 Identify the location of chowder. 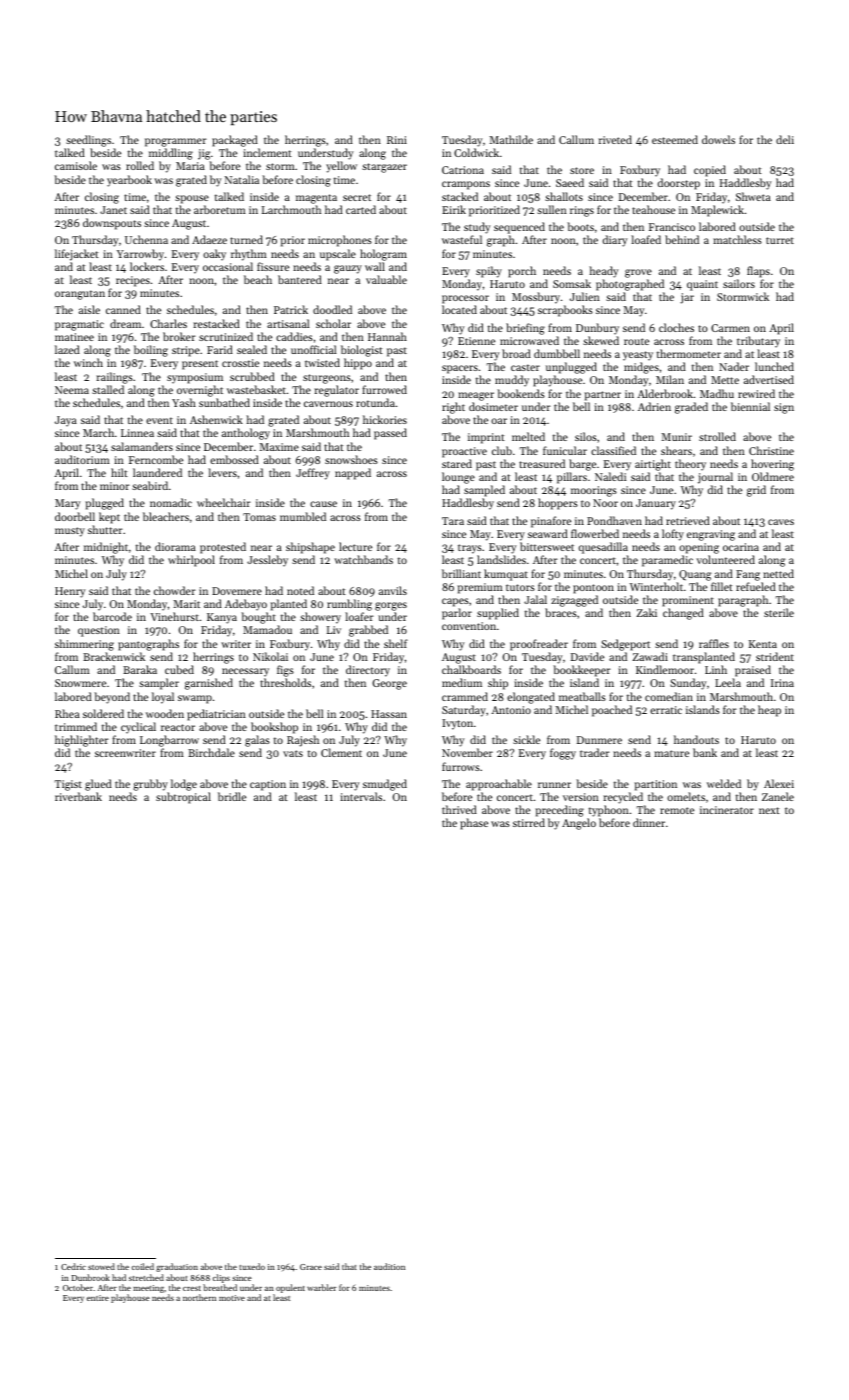
(175, 590).
